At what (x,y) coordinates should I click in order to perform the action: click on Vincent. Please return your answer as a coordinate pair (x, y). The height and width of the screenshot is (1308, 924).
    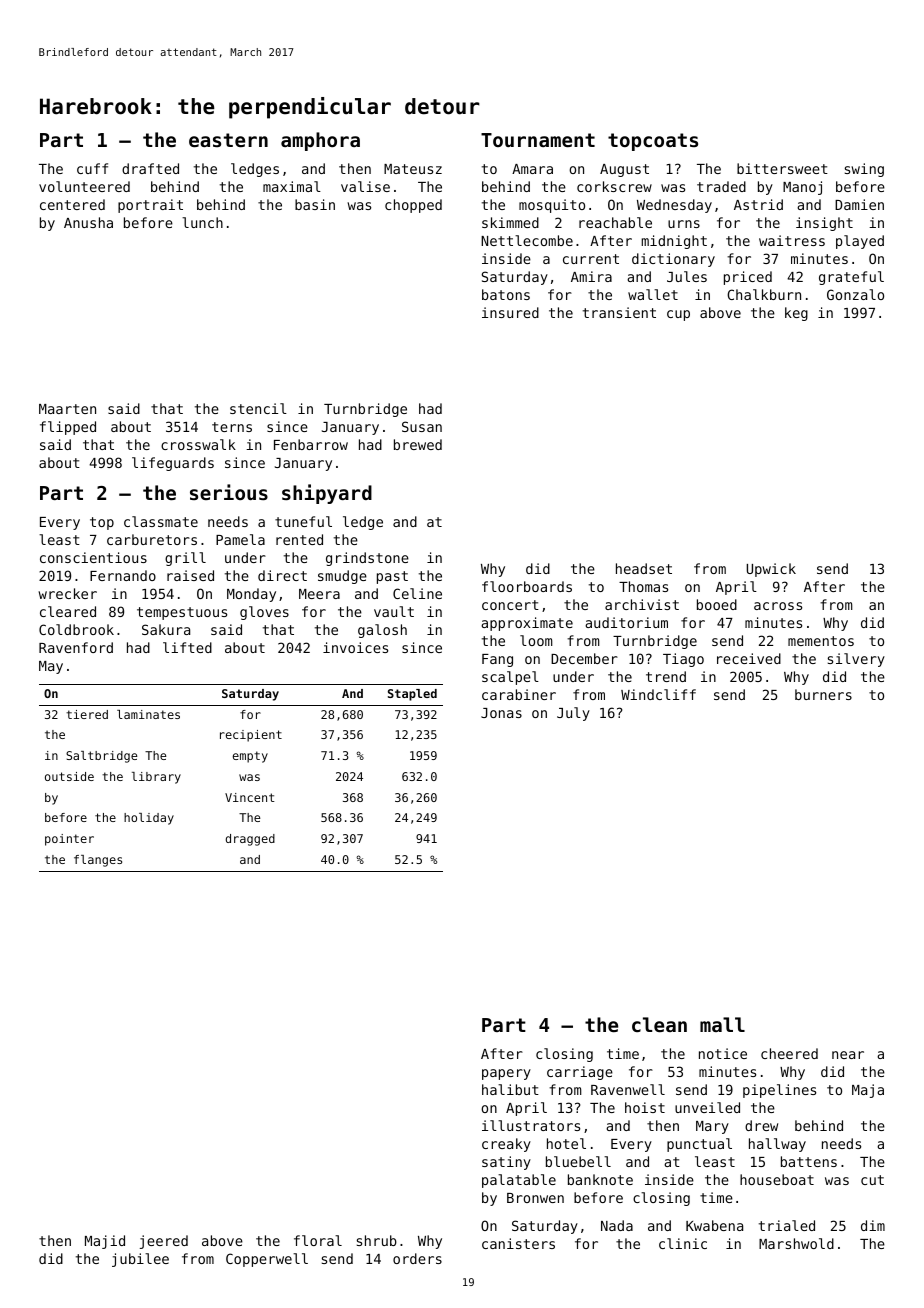
    Looking at the image, I should click on (250, 797).
